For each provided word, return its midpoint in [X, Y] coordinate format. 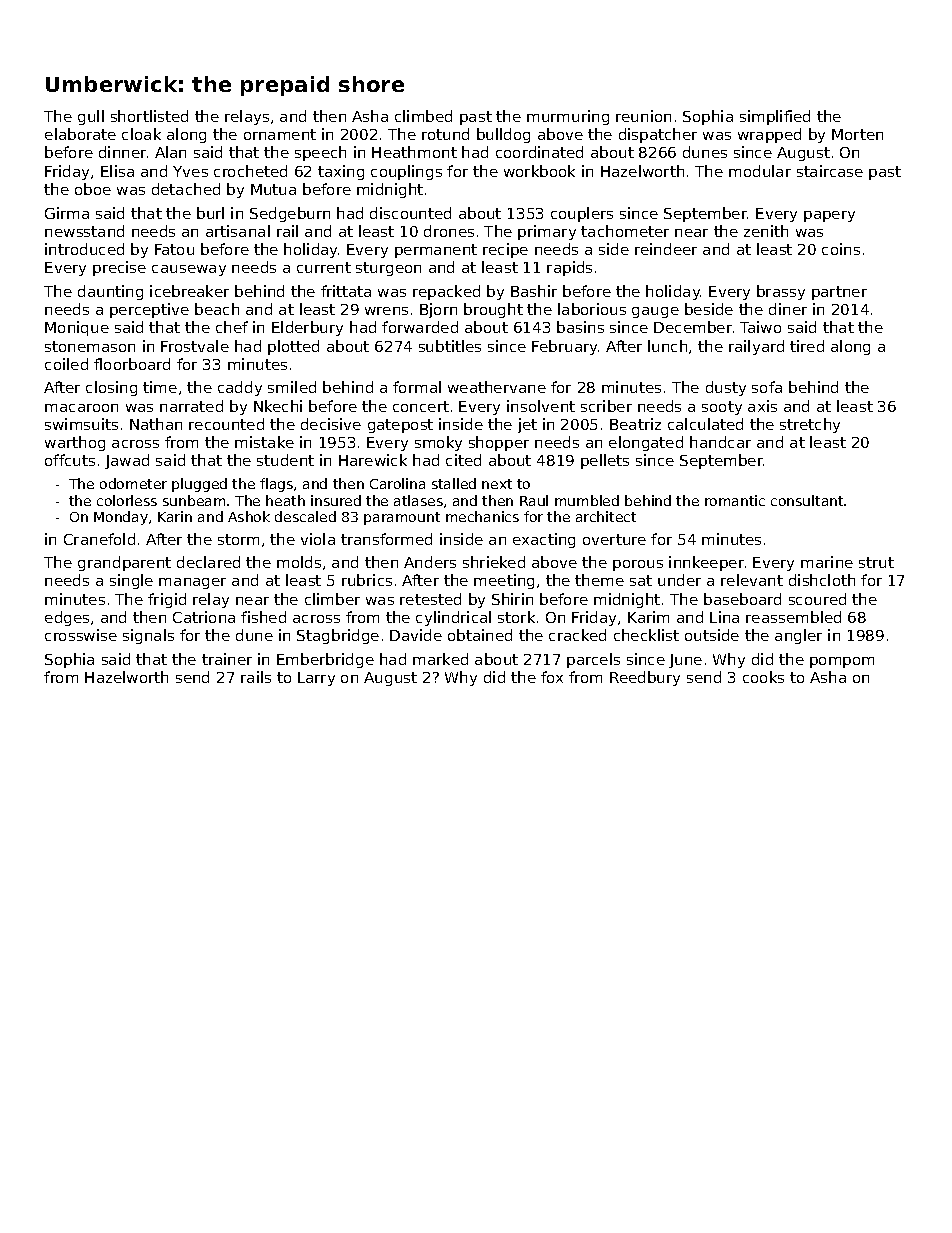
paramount [402, 518]
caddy [240, 388]
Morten [857, 134]
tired [807, 346]
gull [91, 117]
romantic [735, 500]
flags [276, 485]
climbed [423, 116]
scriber [606, 406]
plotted [293, 347]
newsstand [84, 231]
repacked [446, 292]
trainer [227, 659]
